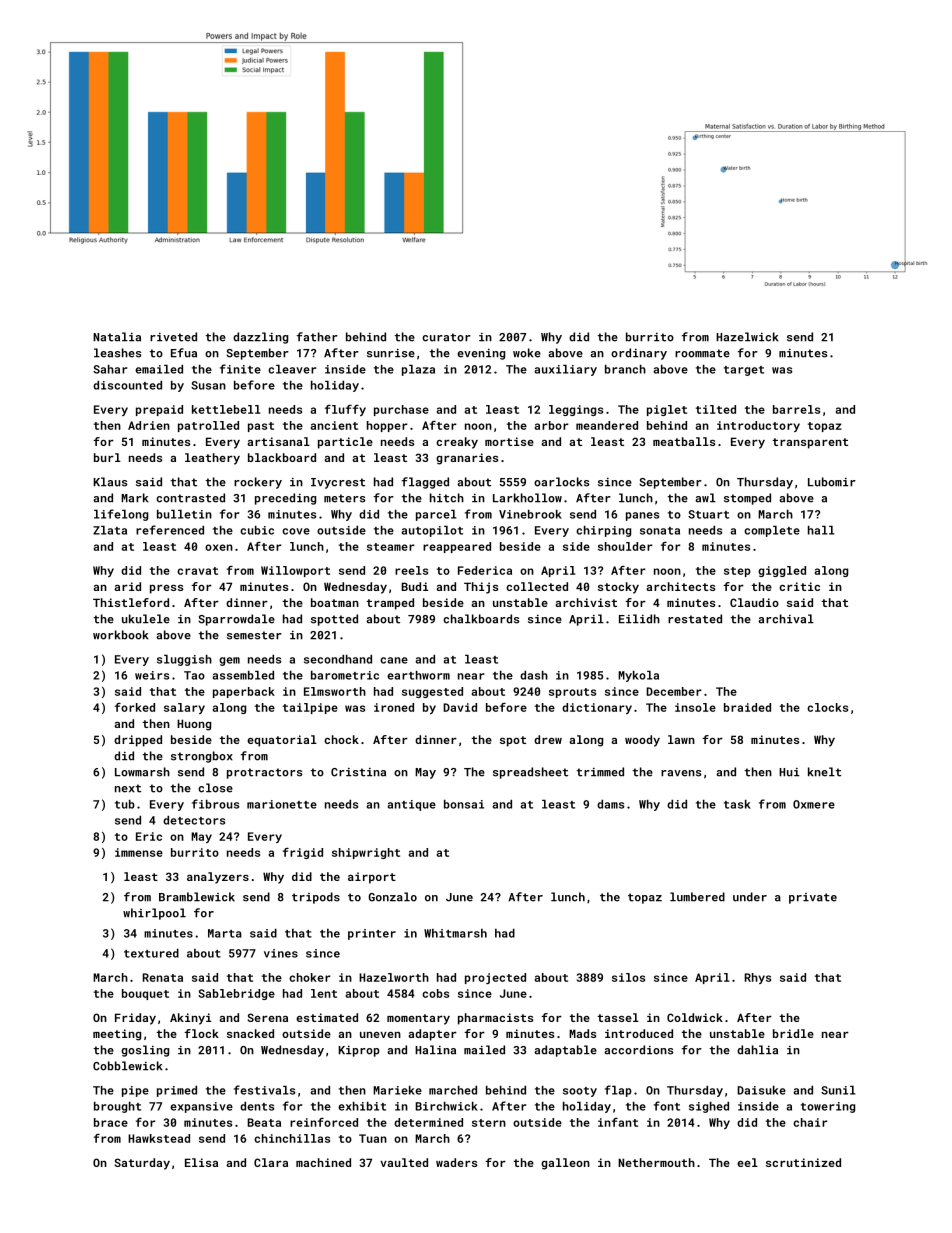 This screenshot has height=1233, width=952. Describe the element at coordinates (481, 619) in the screenshot. I see `chalkboards` at that location.
